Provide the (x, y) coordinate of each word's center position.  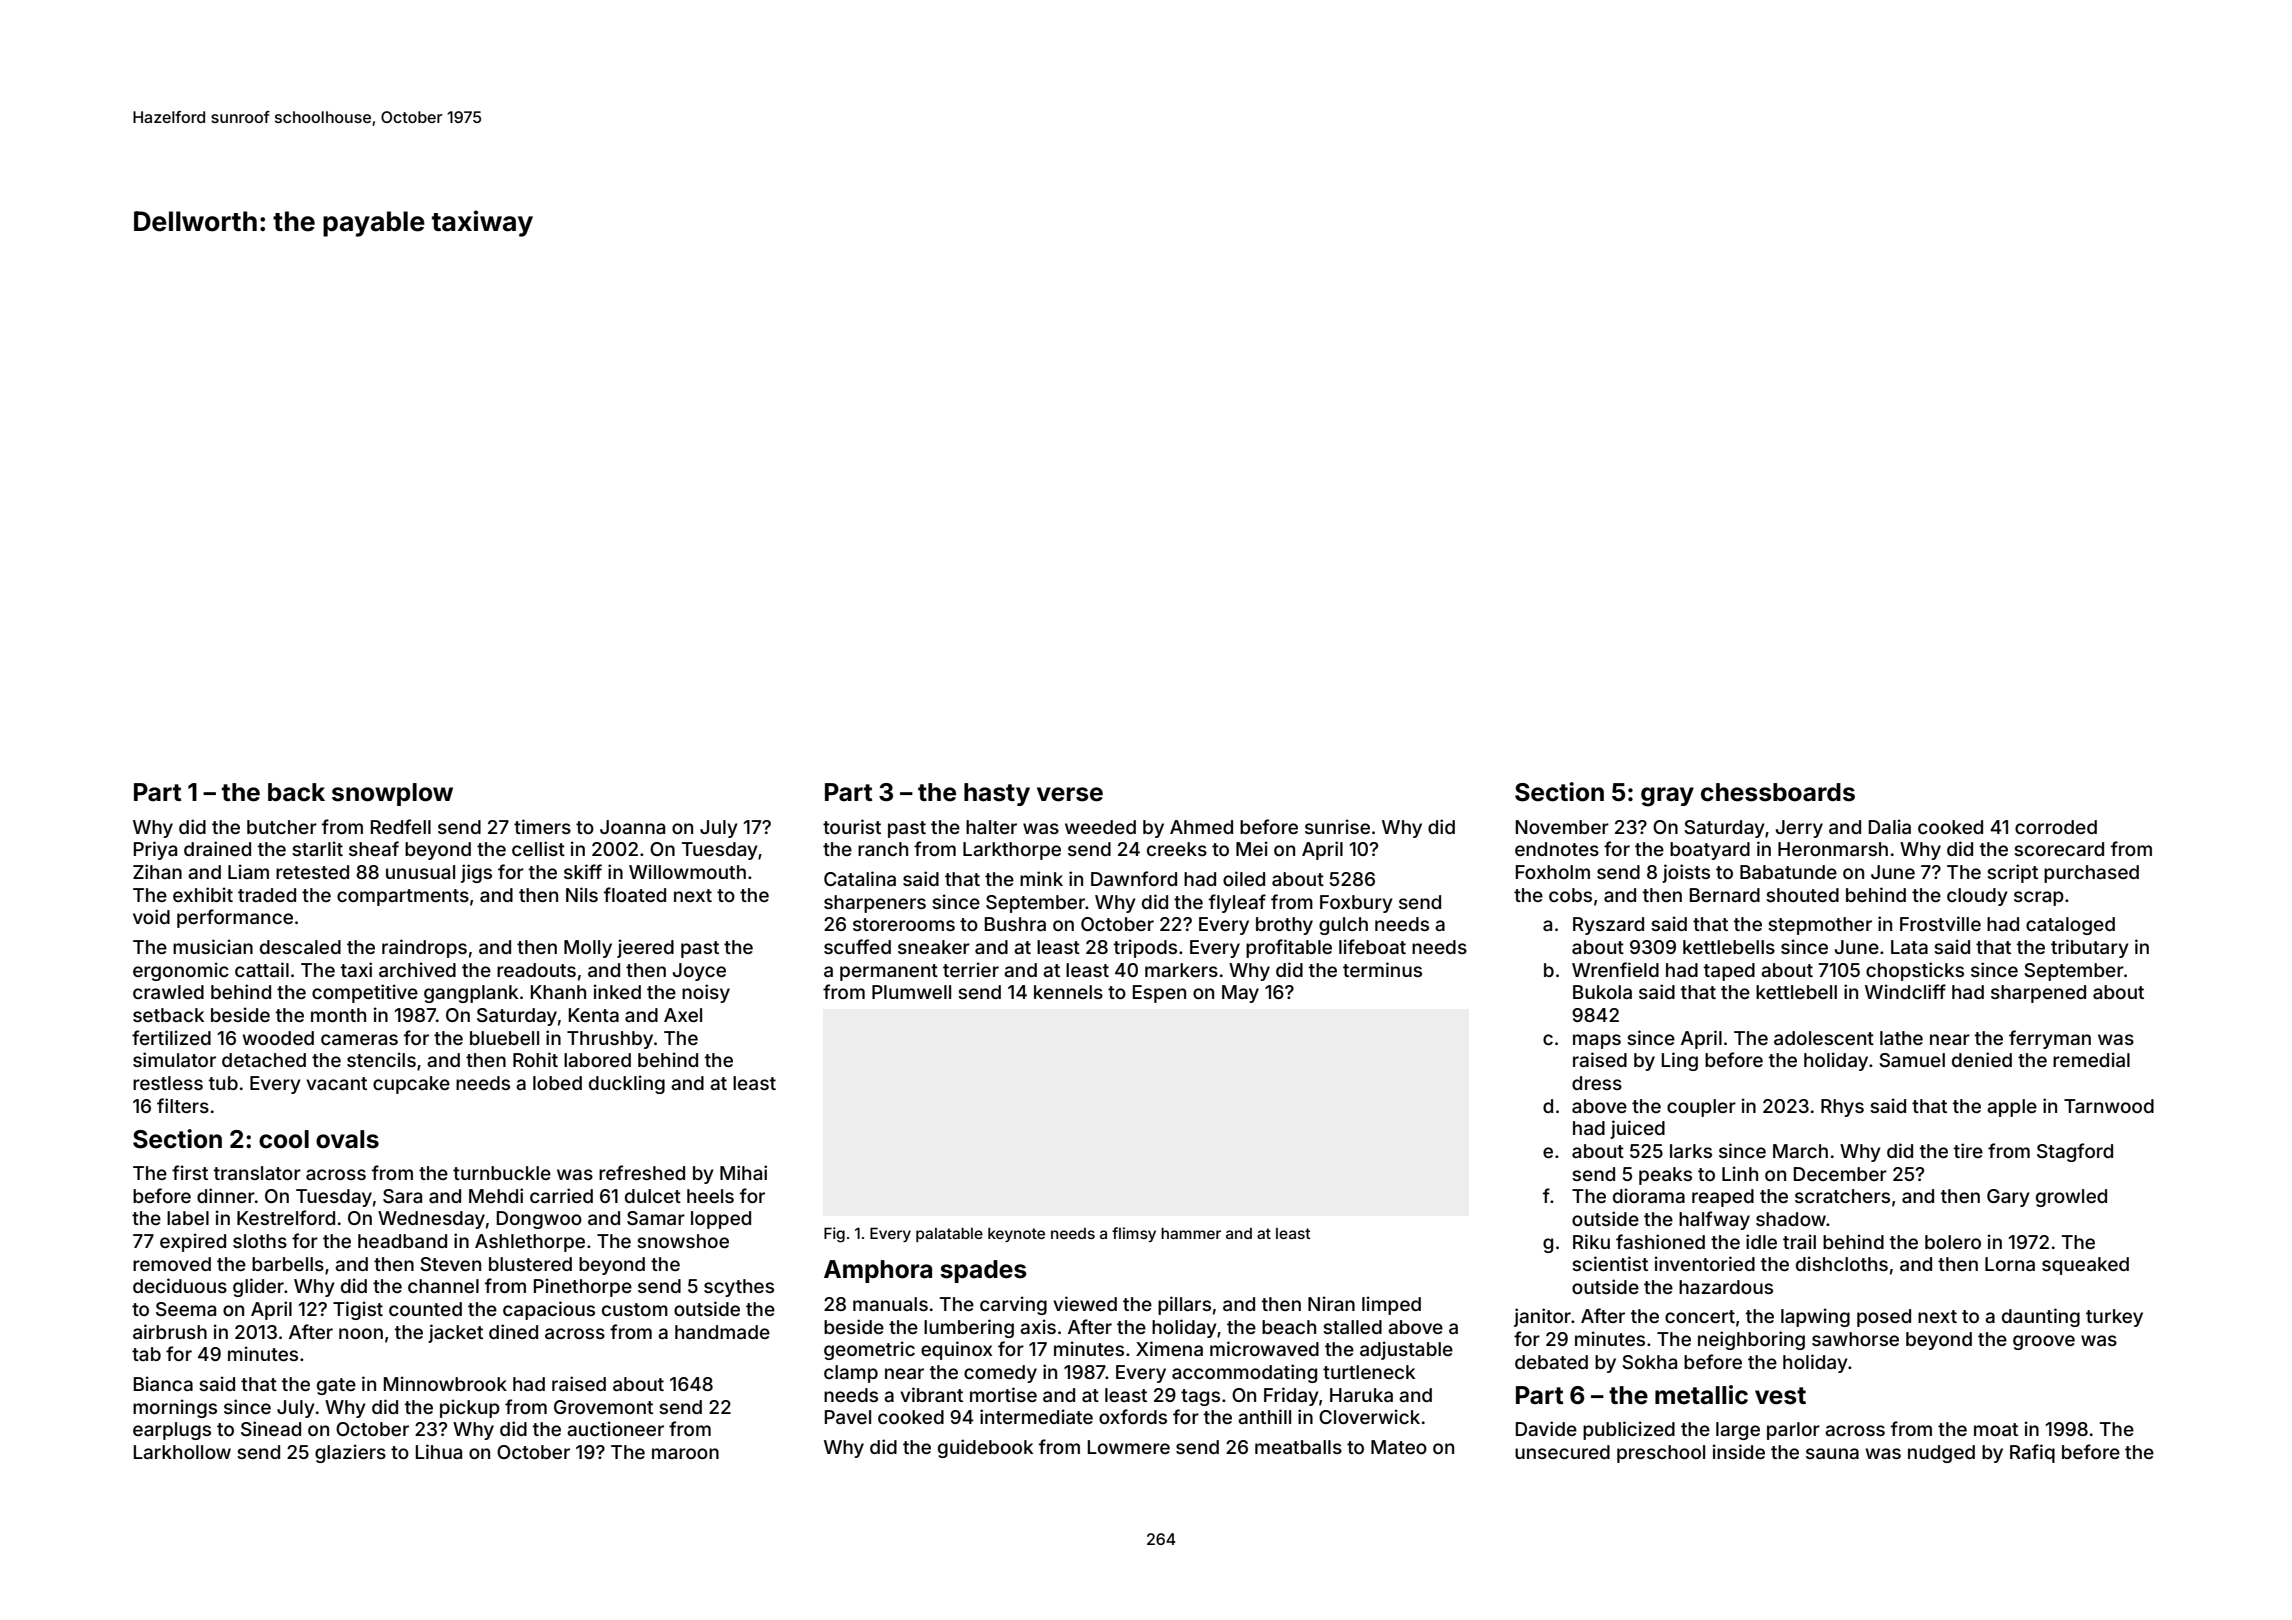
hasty (997, 794)
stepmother (1820, 926)
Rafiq (2032, 1453)
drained (217, 848)
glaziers (350, 1453)
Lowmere (1129, 1447)
